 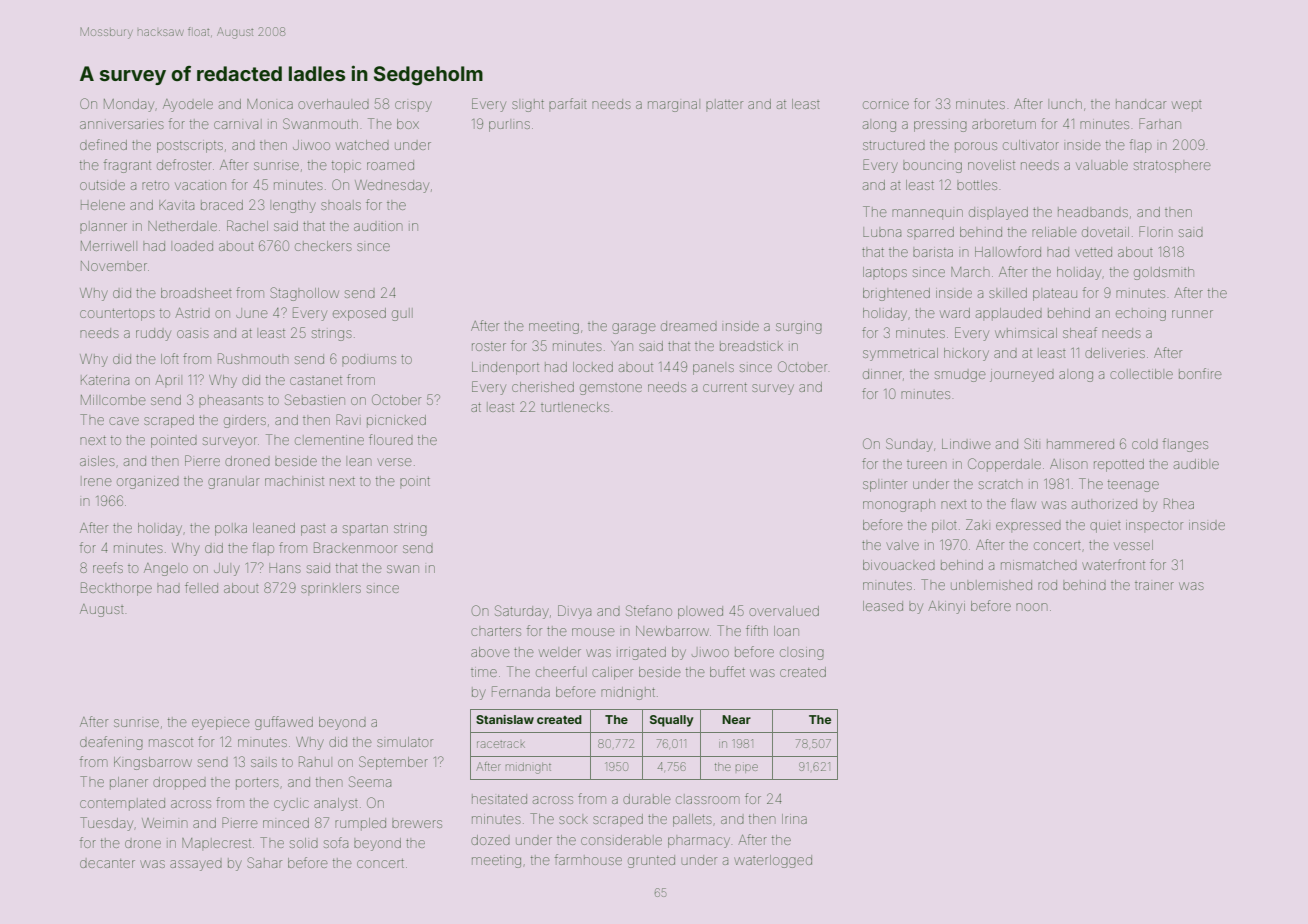 I want to click on overhauled, so click(x=333, y=104).
